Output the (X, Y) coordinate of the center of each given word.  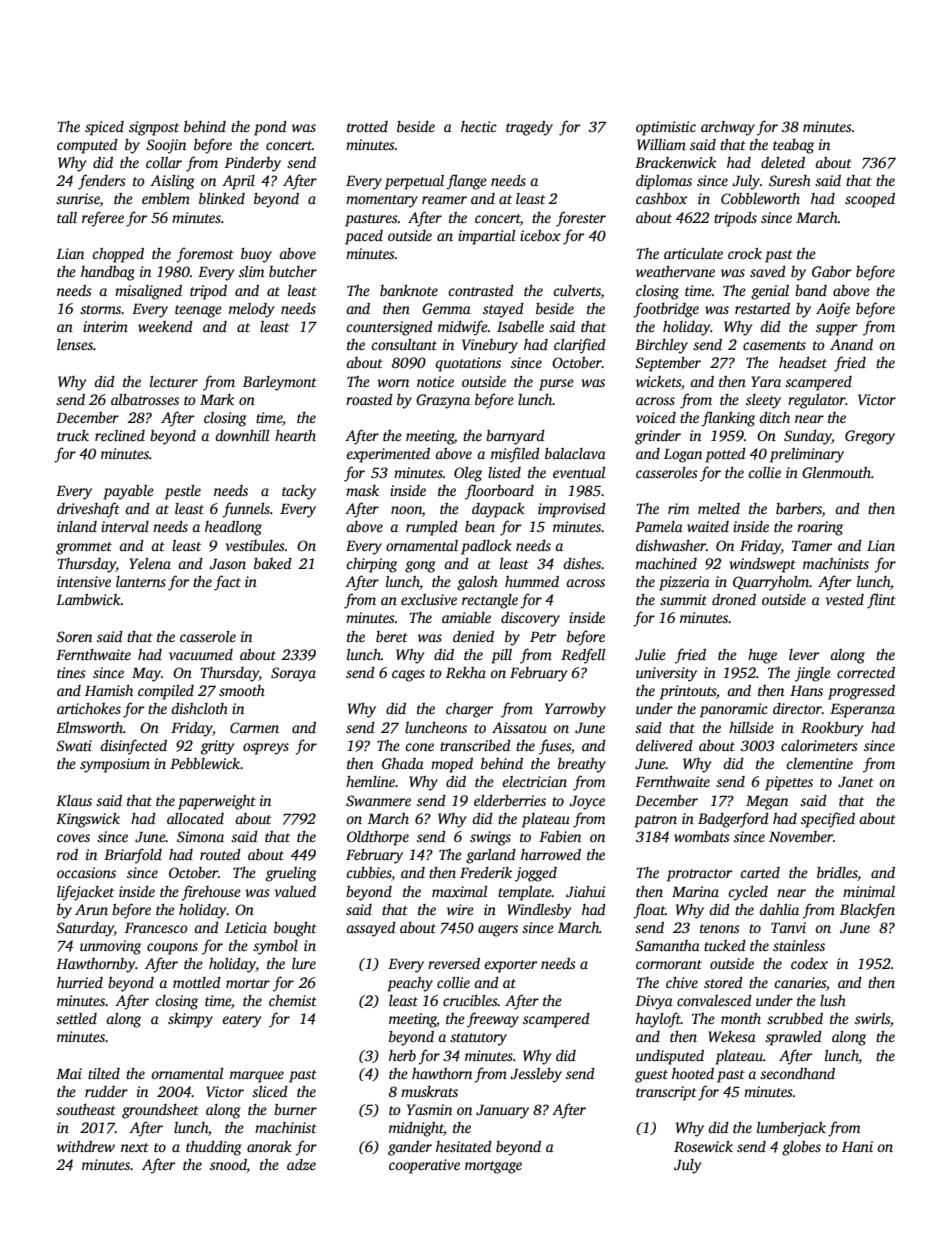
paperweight (217, 802)
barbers (799, 510)
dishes (582, 563)
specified (828, 820)
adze (301, 1164)
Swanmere (378, 800)
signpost (154, 128)
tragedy (529, 128)
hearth (295, 435)
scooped (870, 200)
